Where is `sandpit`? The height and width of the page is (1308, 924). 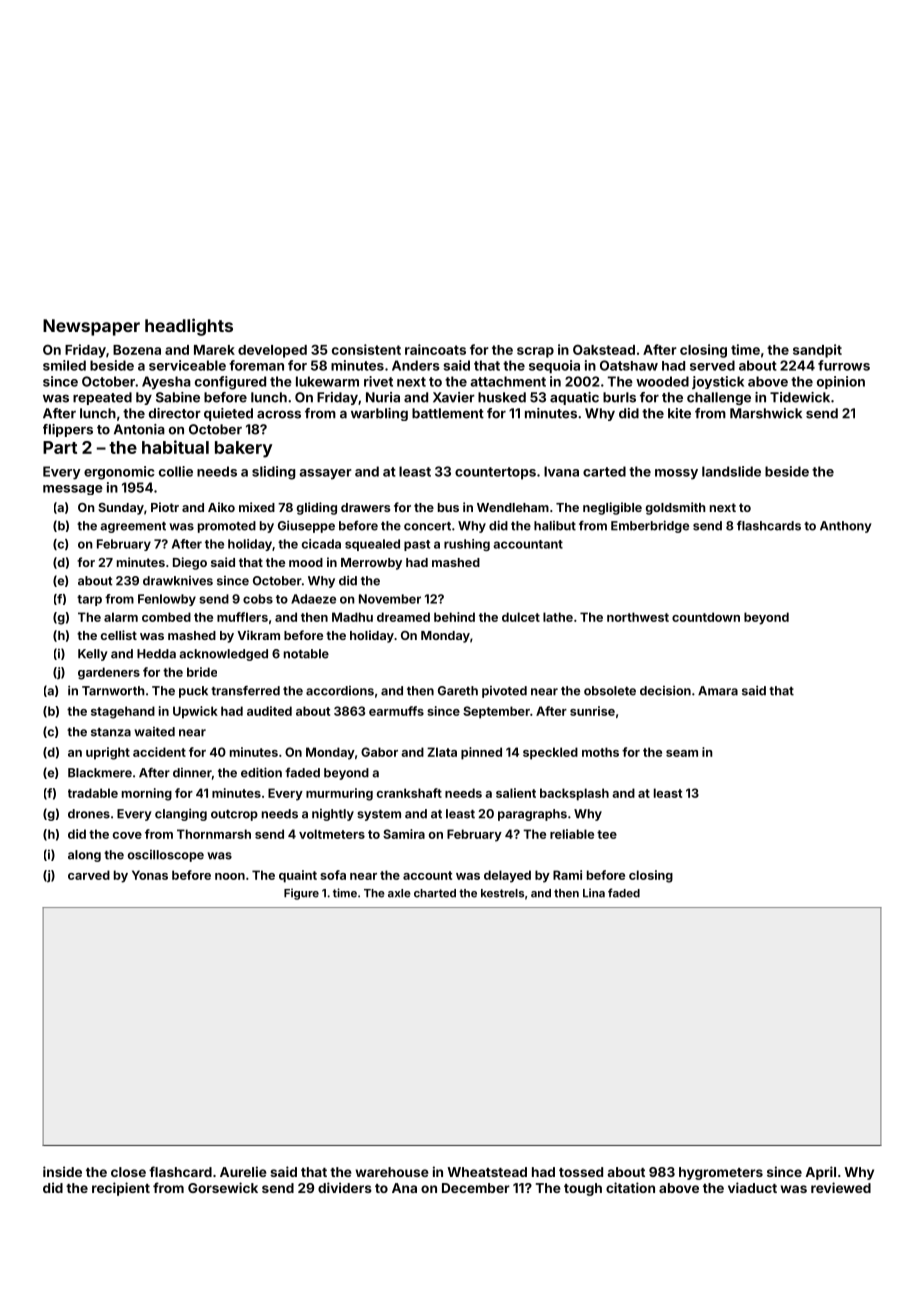 sandpit is located at coordinates (817, 351).
